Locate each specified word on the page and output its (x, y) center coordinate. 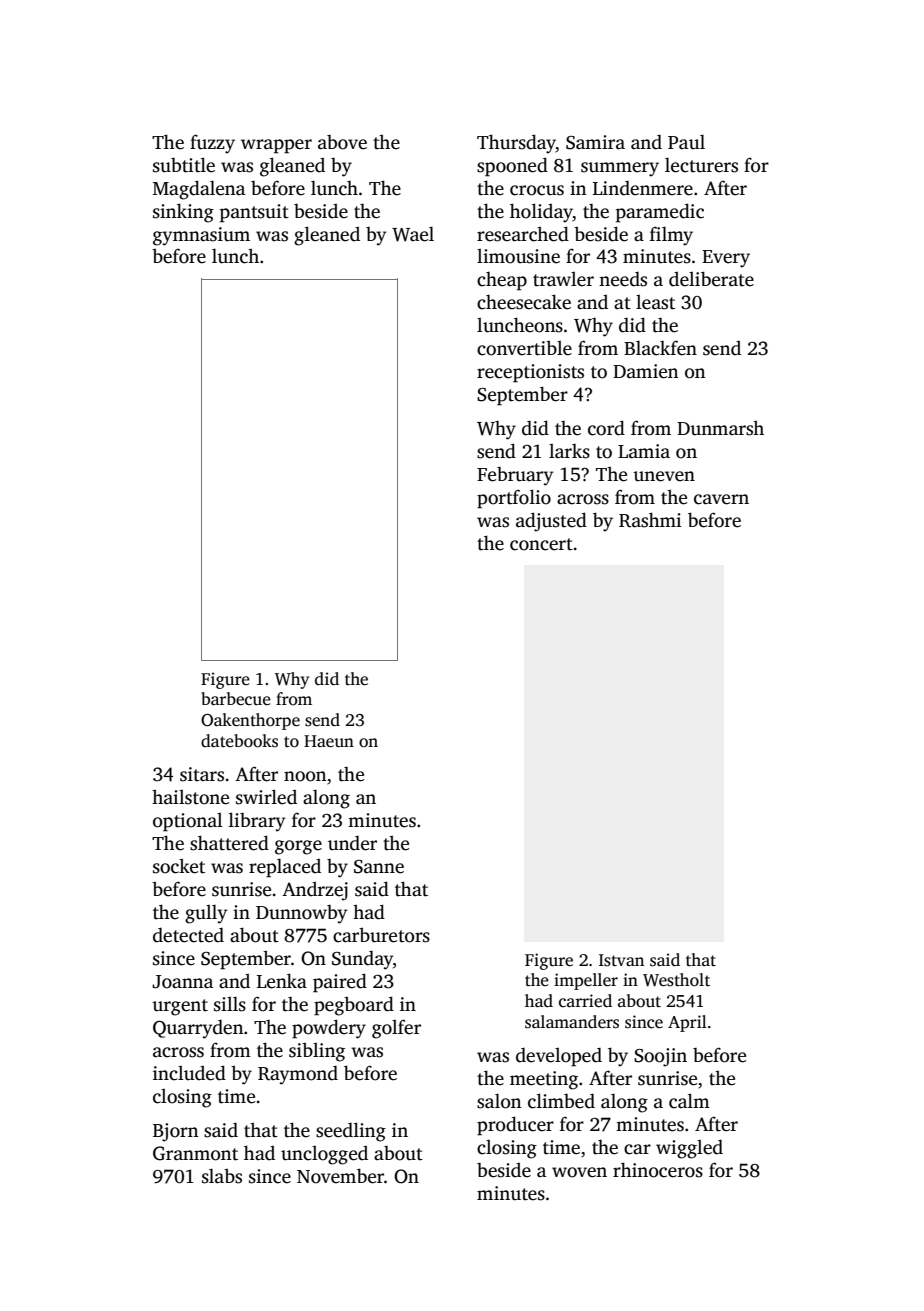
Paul (686, 142)
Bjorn (176, 1132)
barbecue (236, 699)
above (342, 142)
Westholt (676, 980)
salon (499, 1101)
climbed (561, 1101)
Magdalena (199, 190)
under (352, 843)
